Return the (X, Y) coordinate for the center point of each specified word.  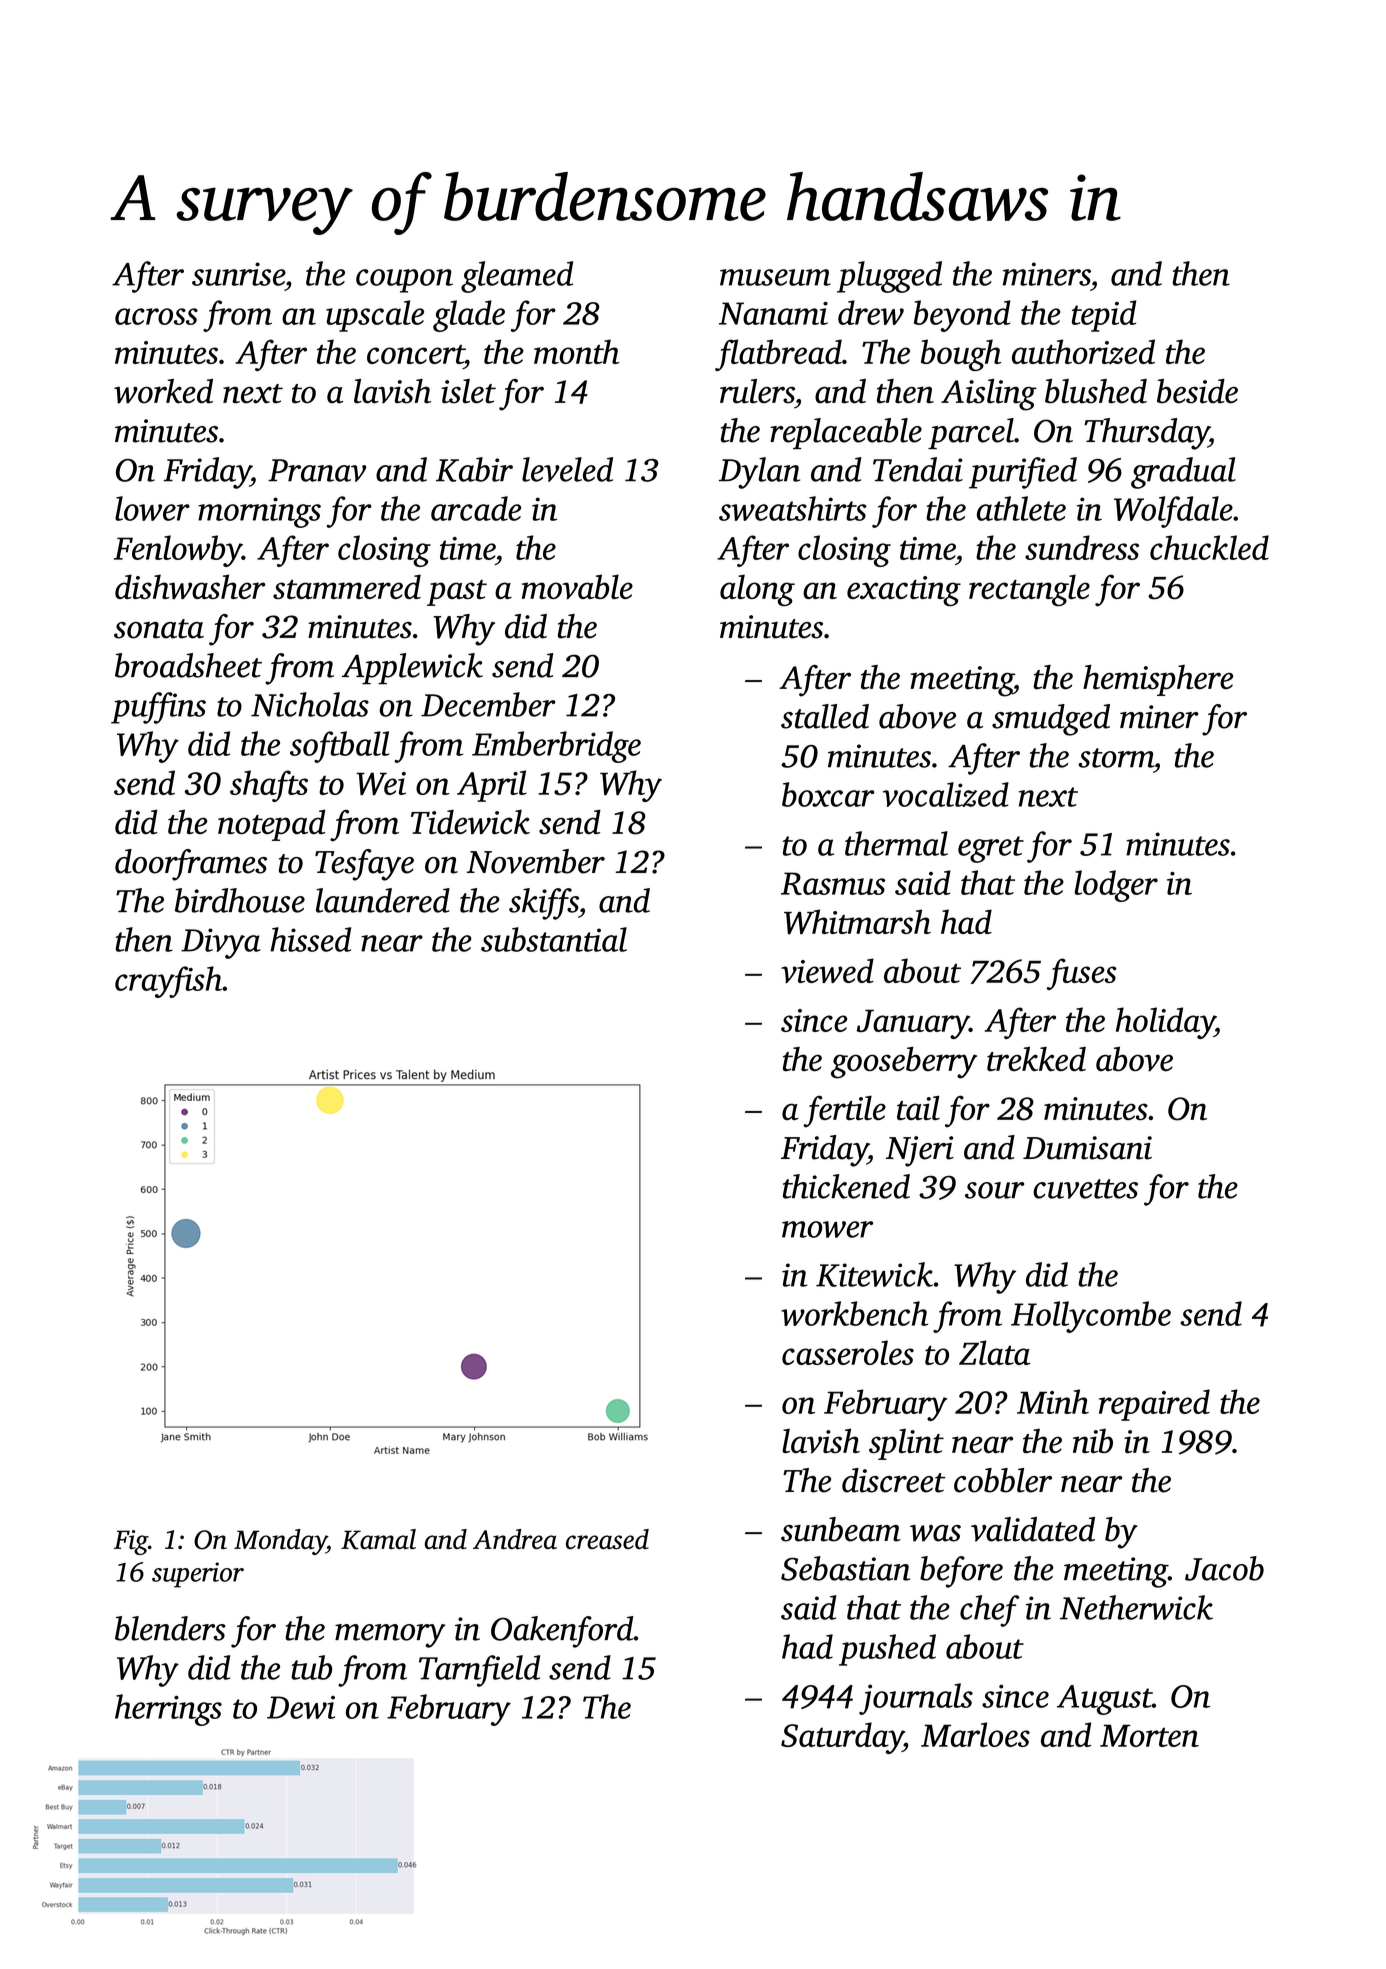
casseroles (848, 1352)
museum (775, 277)
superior (198, 1575)
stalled (825, 716)
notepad (272, 825)
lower (152, 508)
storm (1116, 758)
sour (994, 1190)
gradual (1183, 473)
